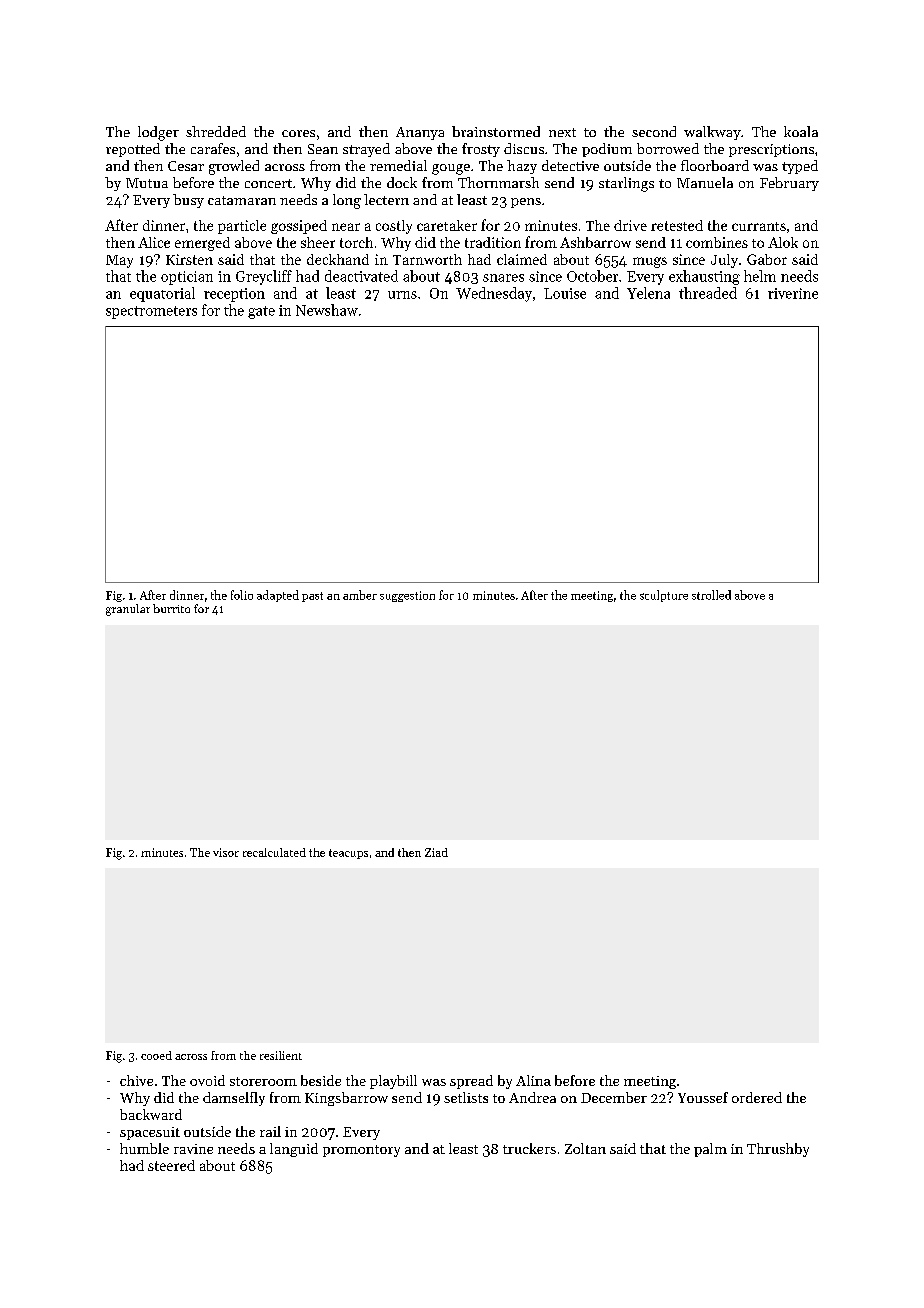 The width and height of the screenshot is (924, 1308). What do you see at coordinates (171, 1165) in the screenshot?
I see `steered` at bounding box center [171, 1165].
